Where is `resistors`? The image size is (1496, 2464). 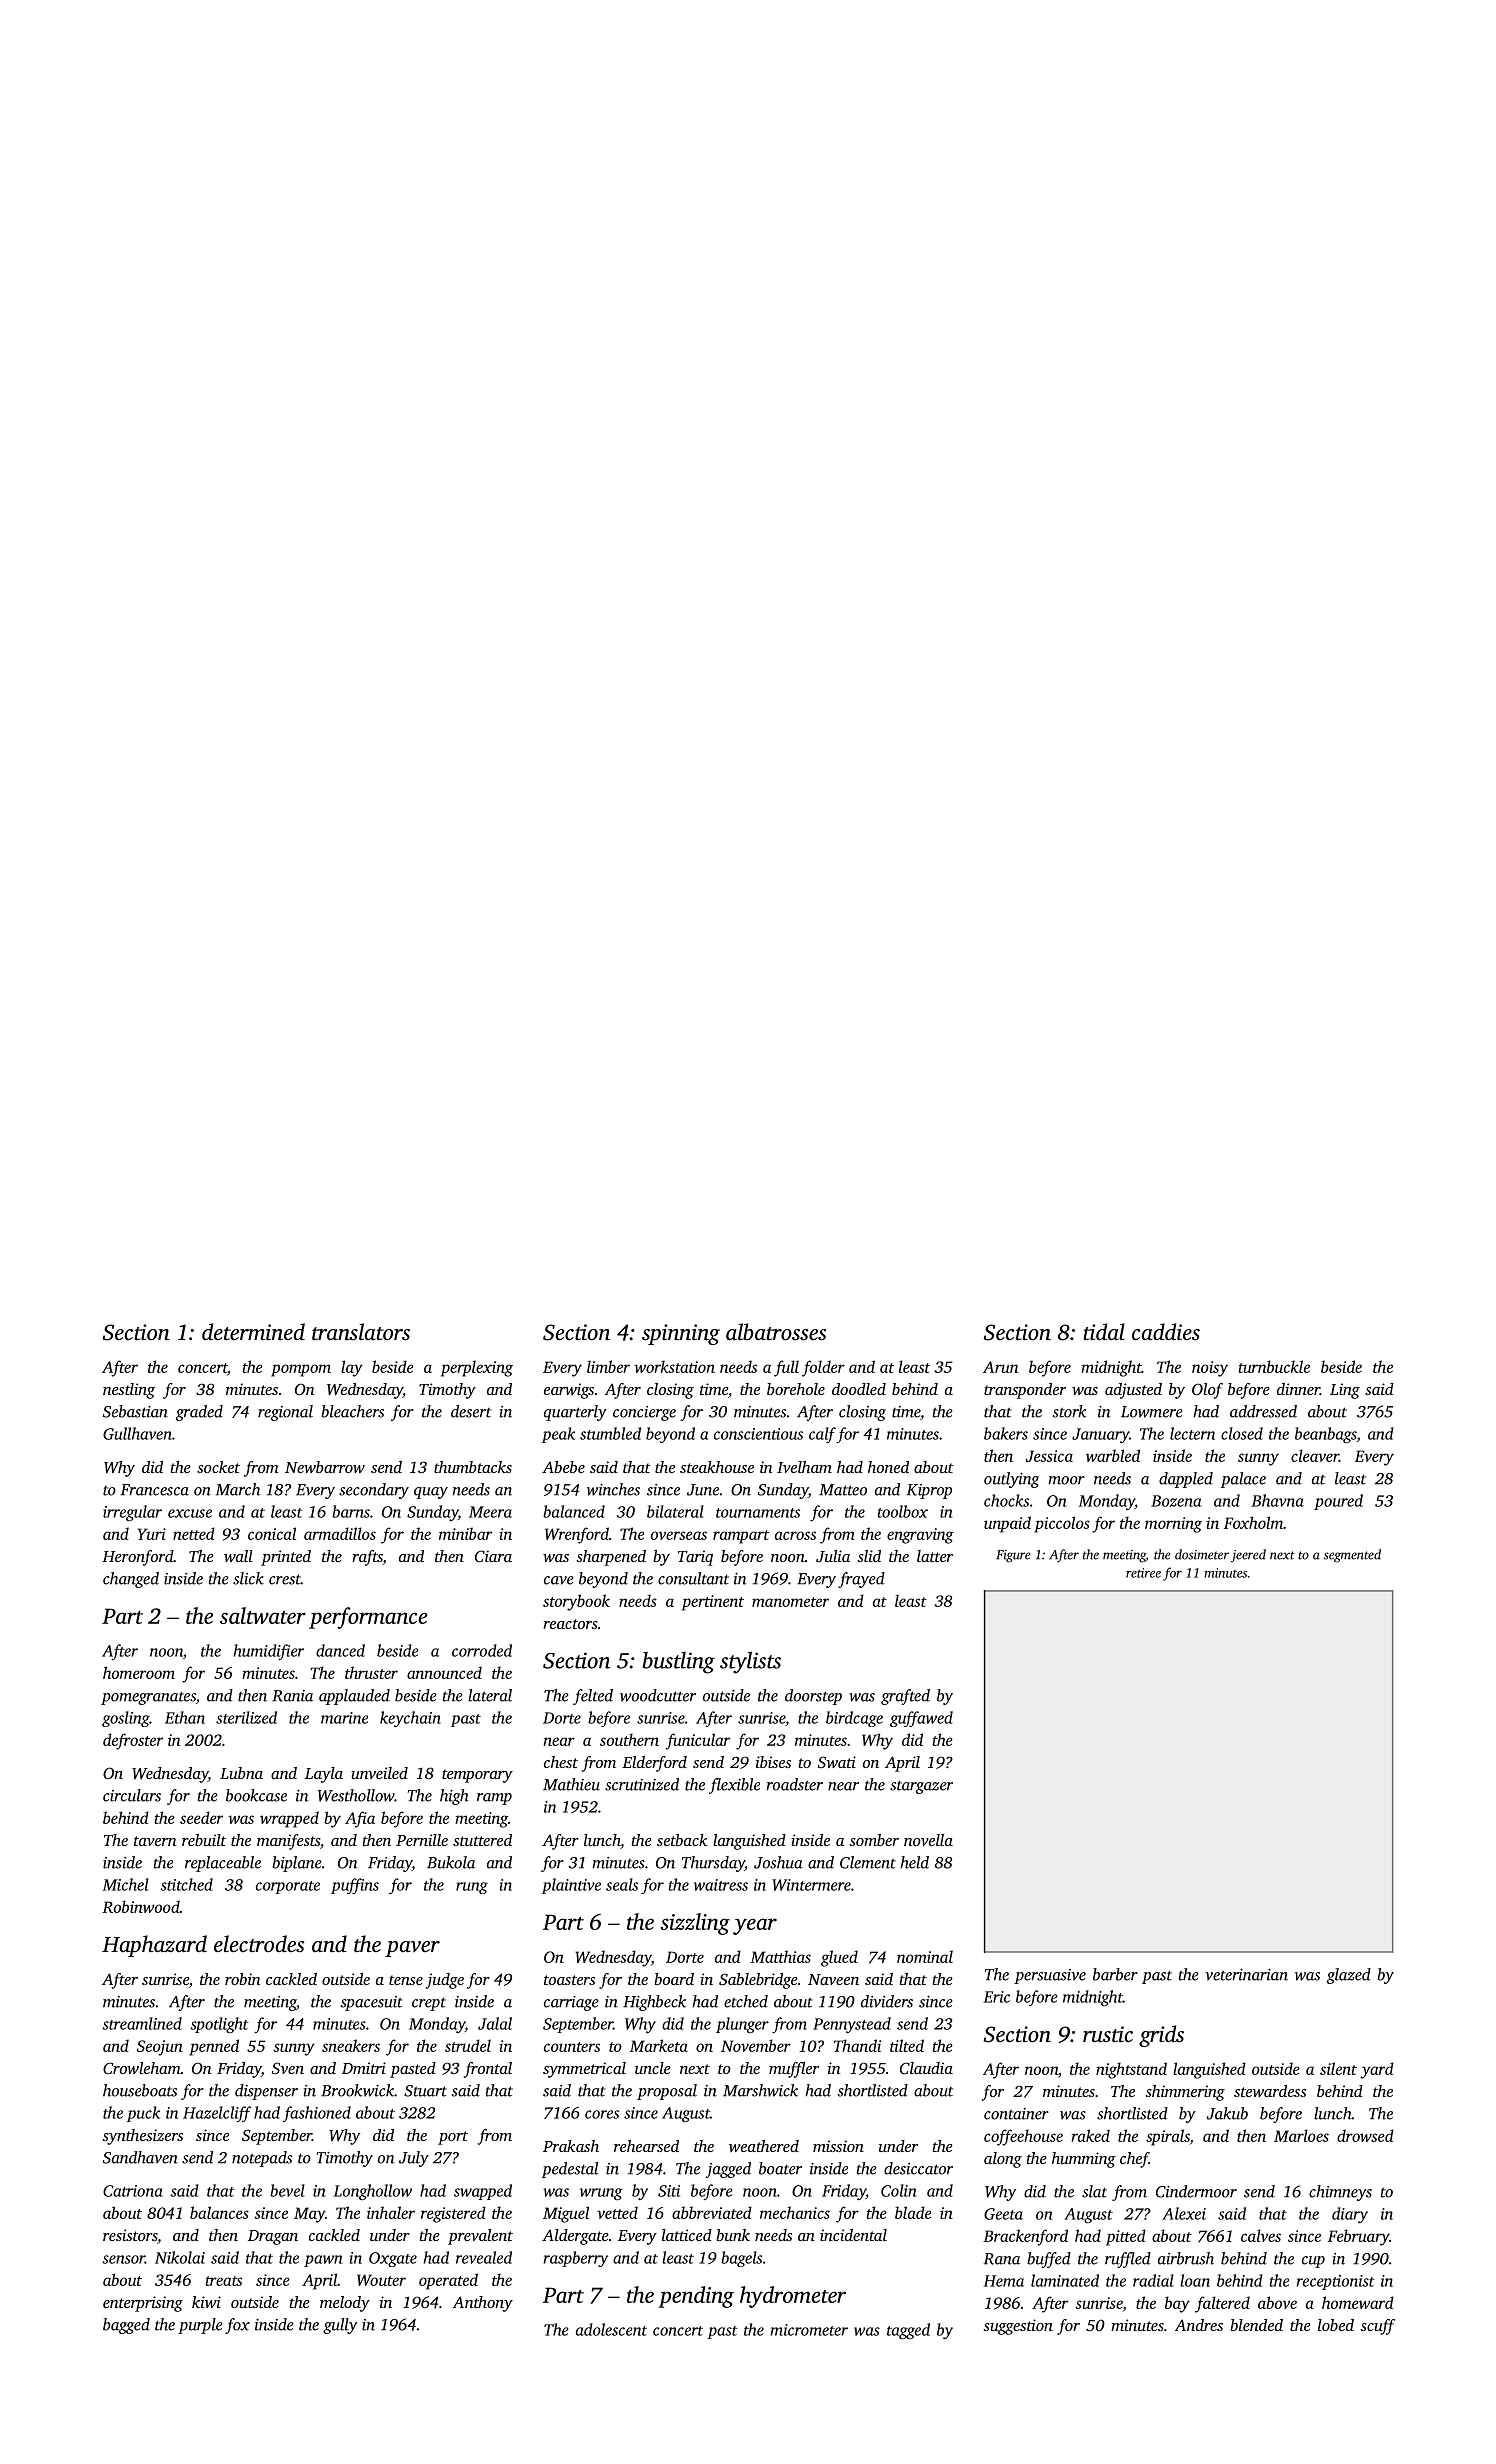
resistors is located at coordinates (130, 2235).
